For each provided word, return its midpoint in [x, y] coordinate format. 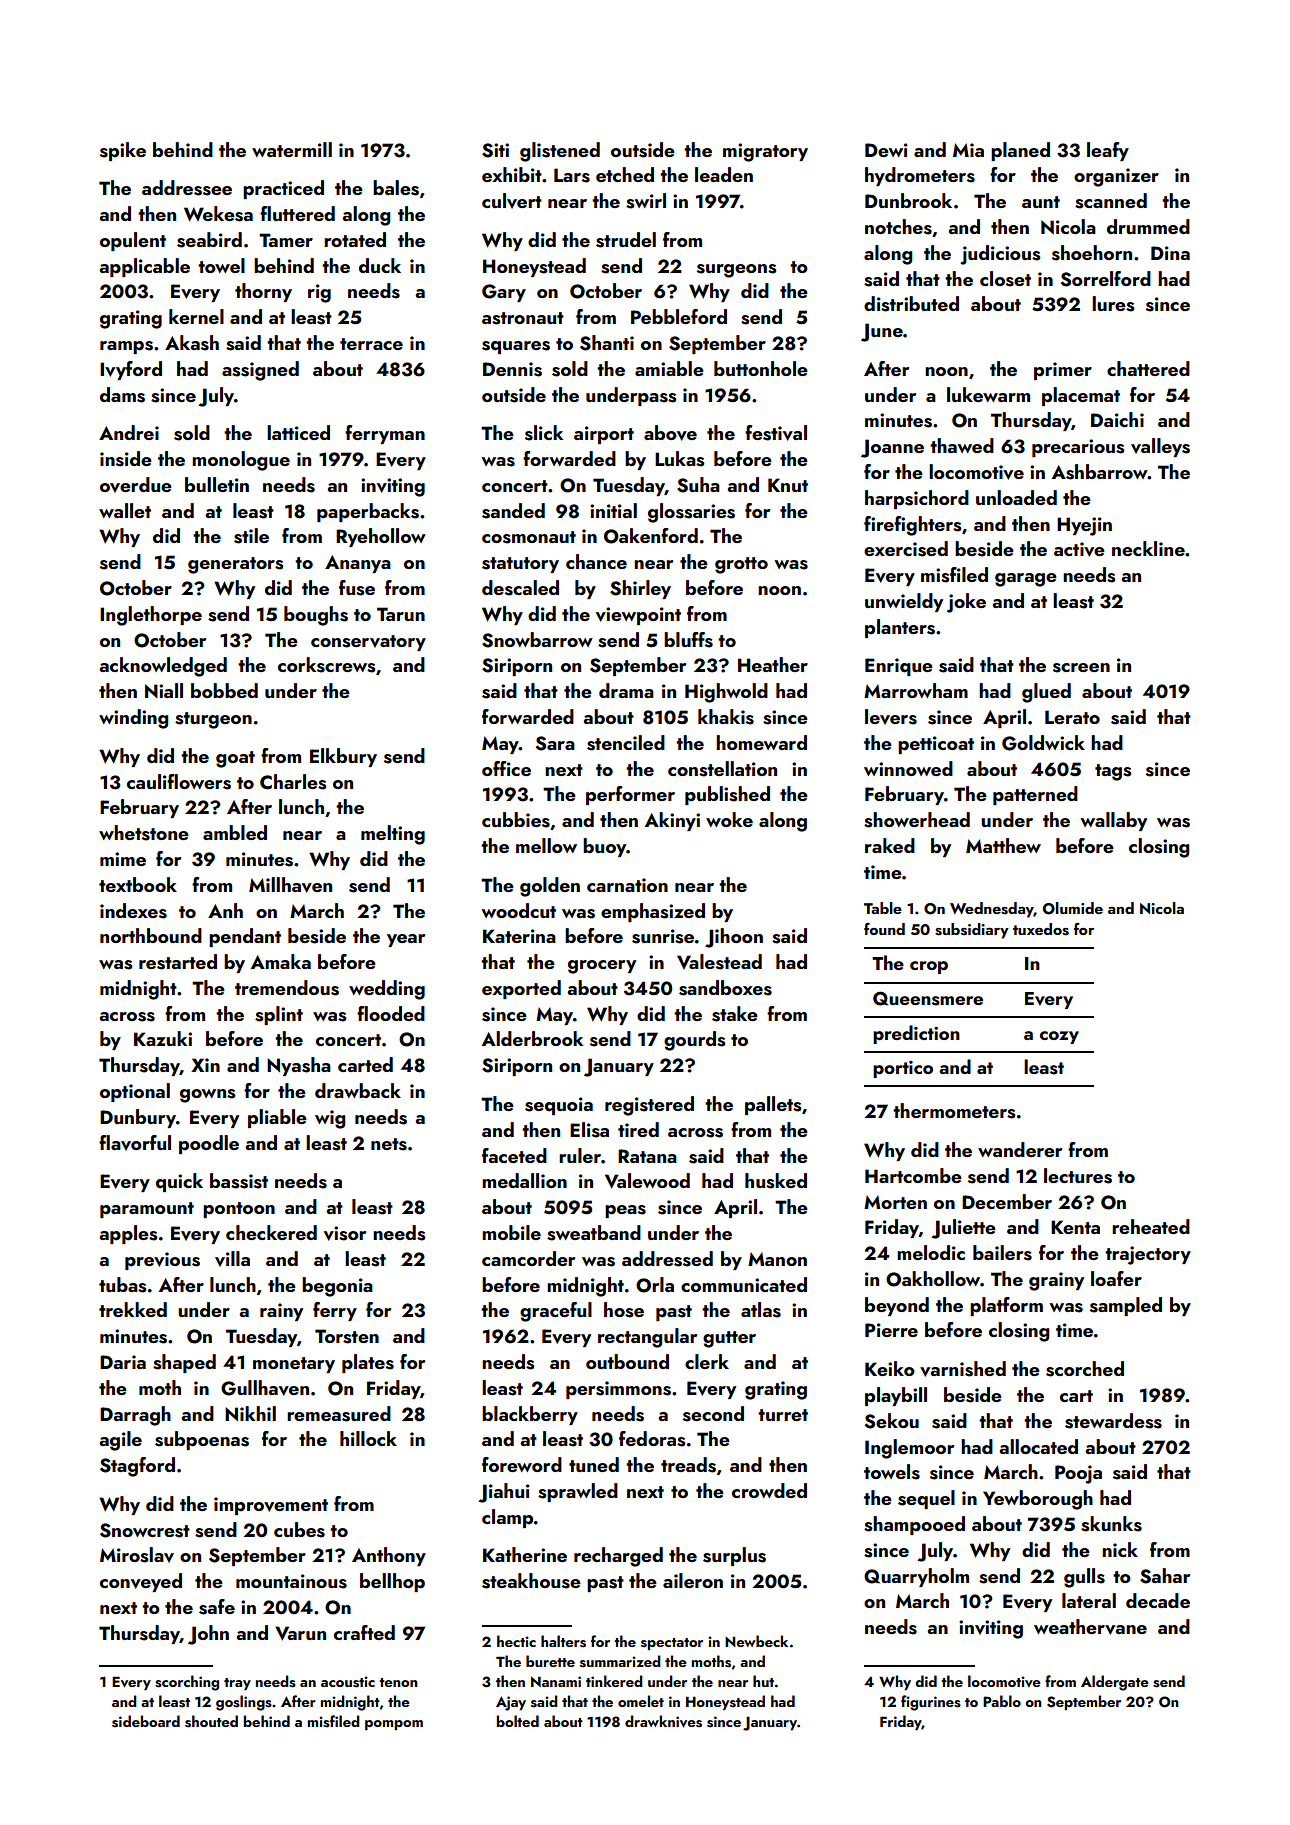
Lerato [1072, 717]
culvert [512, 201]
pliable [277, 1118]
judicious [1000, 255]
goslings [244, 1703]
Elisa [589, 1130]
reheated [1151, 1226]
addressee [187, 188]
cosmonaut [529, 537]
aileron [693, 1580]
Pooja [1078, 1474]
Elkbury [343, 757]
